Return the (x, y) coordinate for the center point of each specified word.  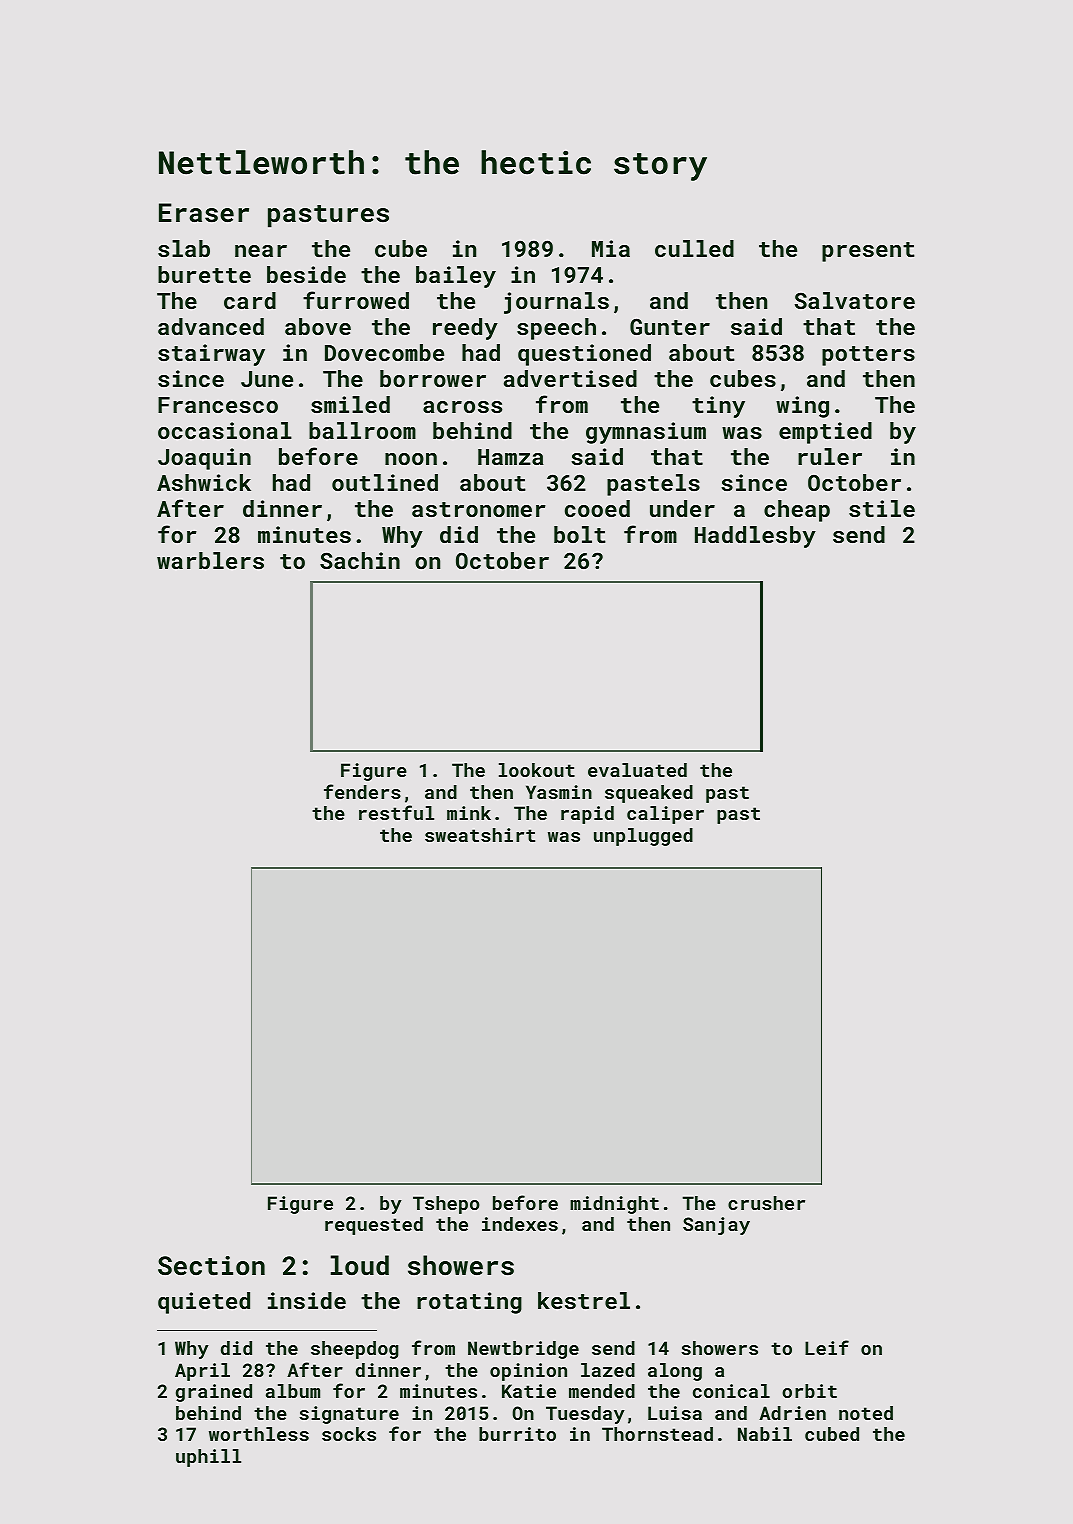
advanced (211, 326)
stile (882, 508)
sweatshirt (480, 835)
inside (307, 1300)
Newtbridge (523, 1350)
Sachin (360, 560)
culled (694, 248)
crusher (766, 1203)
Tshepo (446, 1205)
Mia (611, 248)
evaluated (637, 770)
